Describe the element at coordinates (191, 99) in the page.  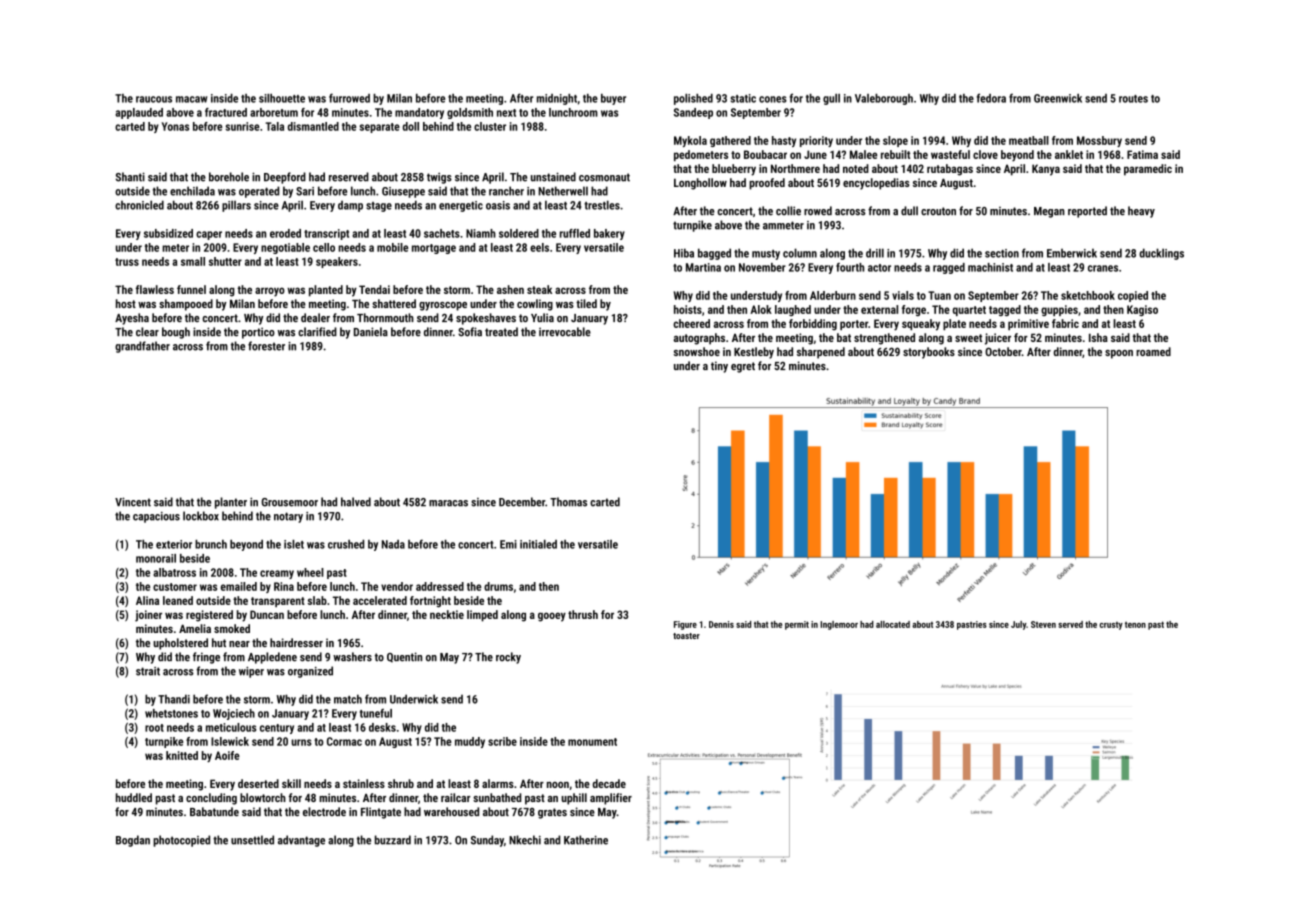
I see `macaw` at that location.
